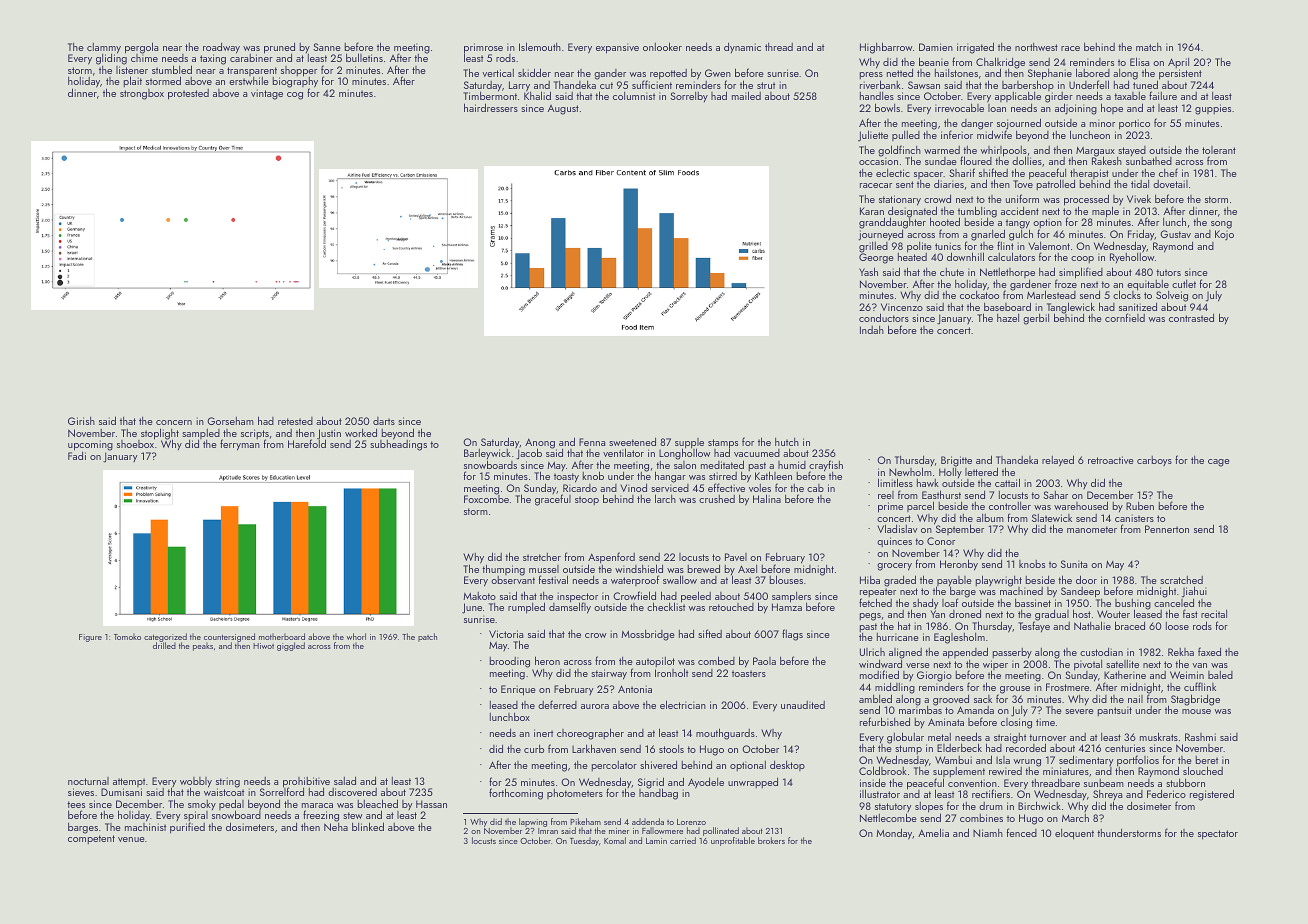 The width and height of the document is (1308, 924). Describe the element at coordinates (127, 636) in the document. I see `Tomoko` at that location.
